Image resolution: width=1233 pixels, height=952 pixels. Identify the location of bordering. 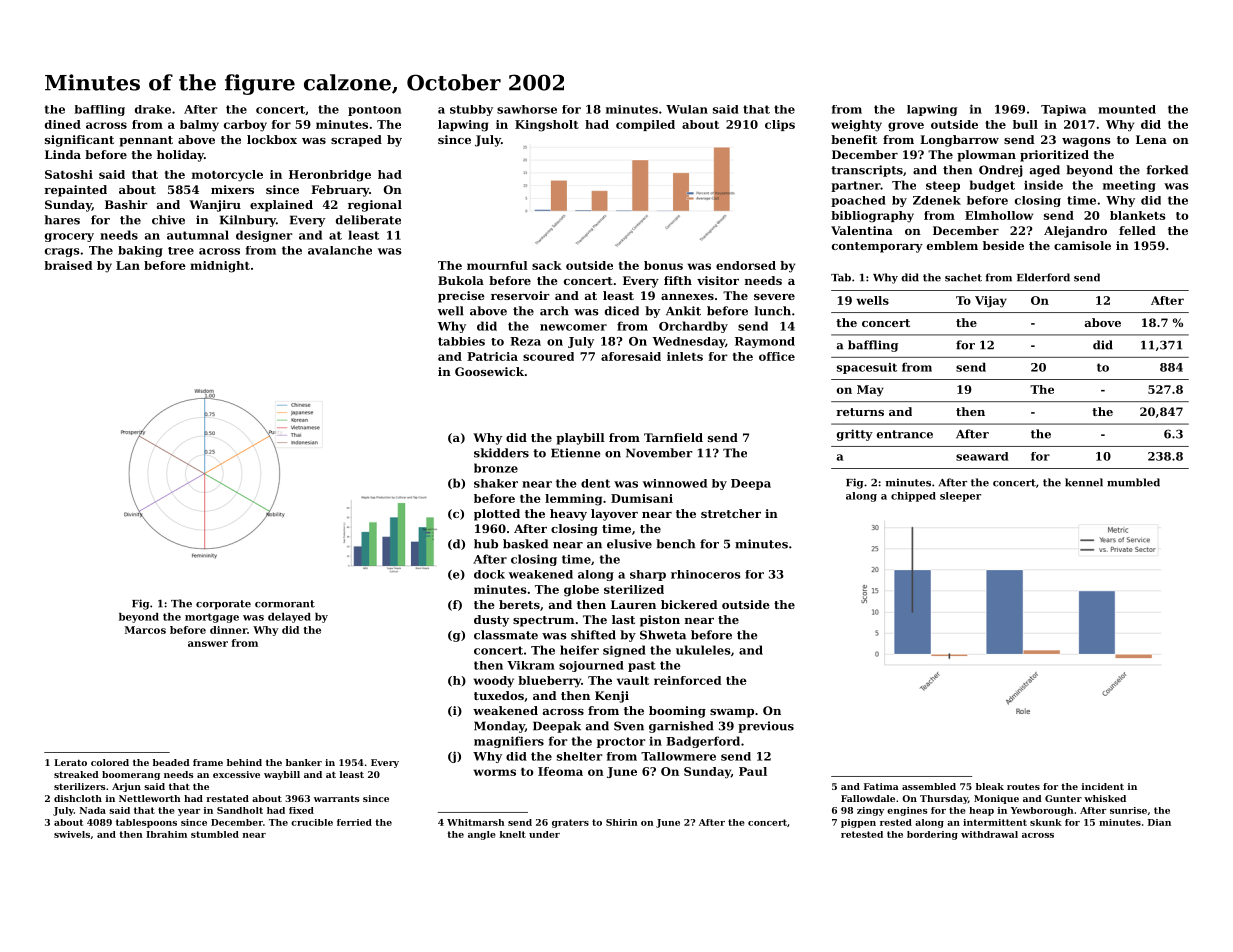
(932, 835).
